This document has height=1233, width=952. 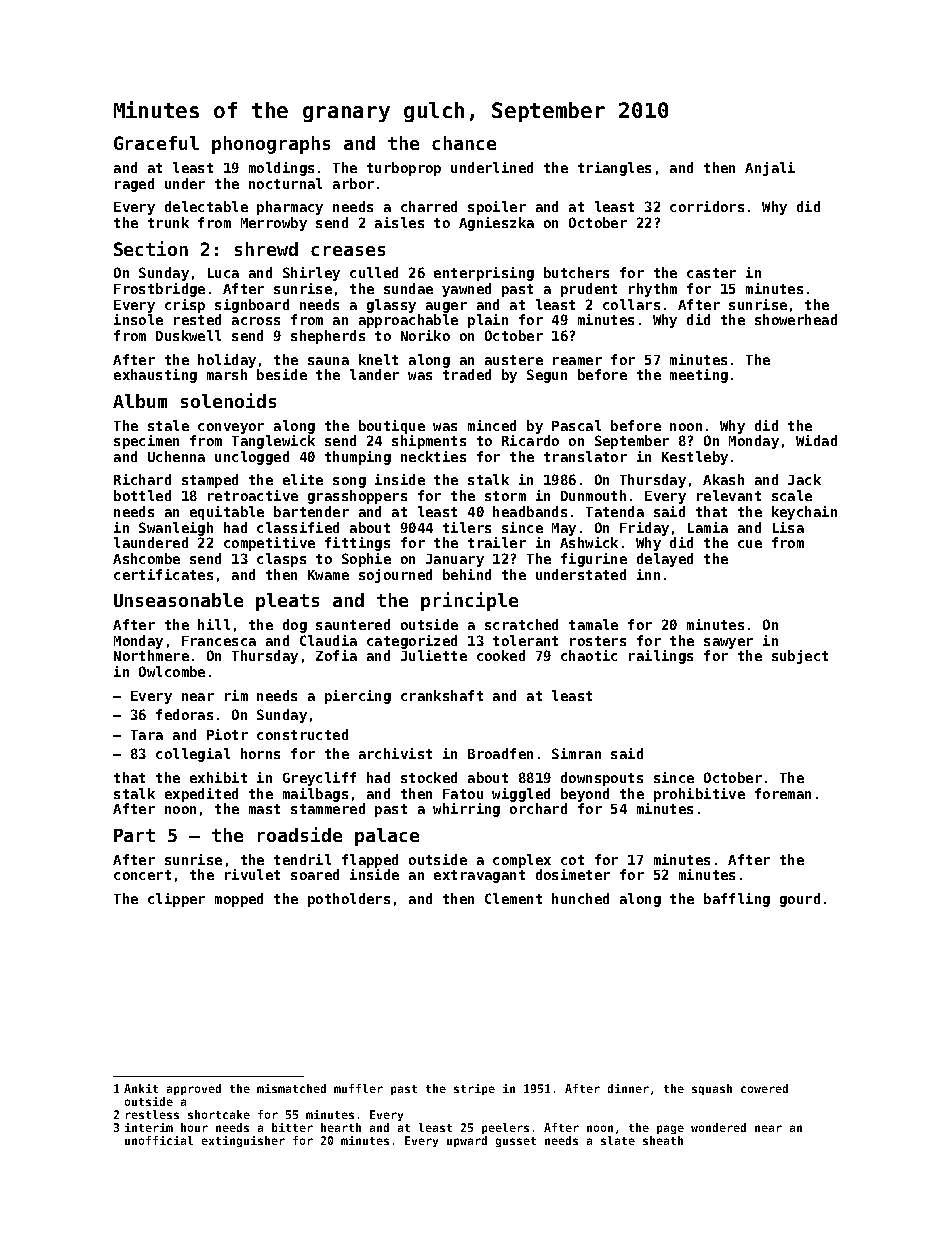 What do you see at coordinates (142, 495) in the document?
I see `bottled` at bounding box center [142, 495].
